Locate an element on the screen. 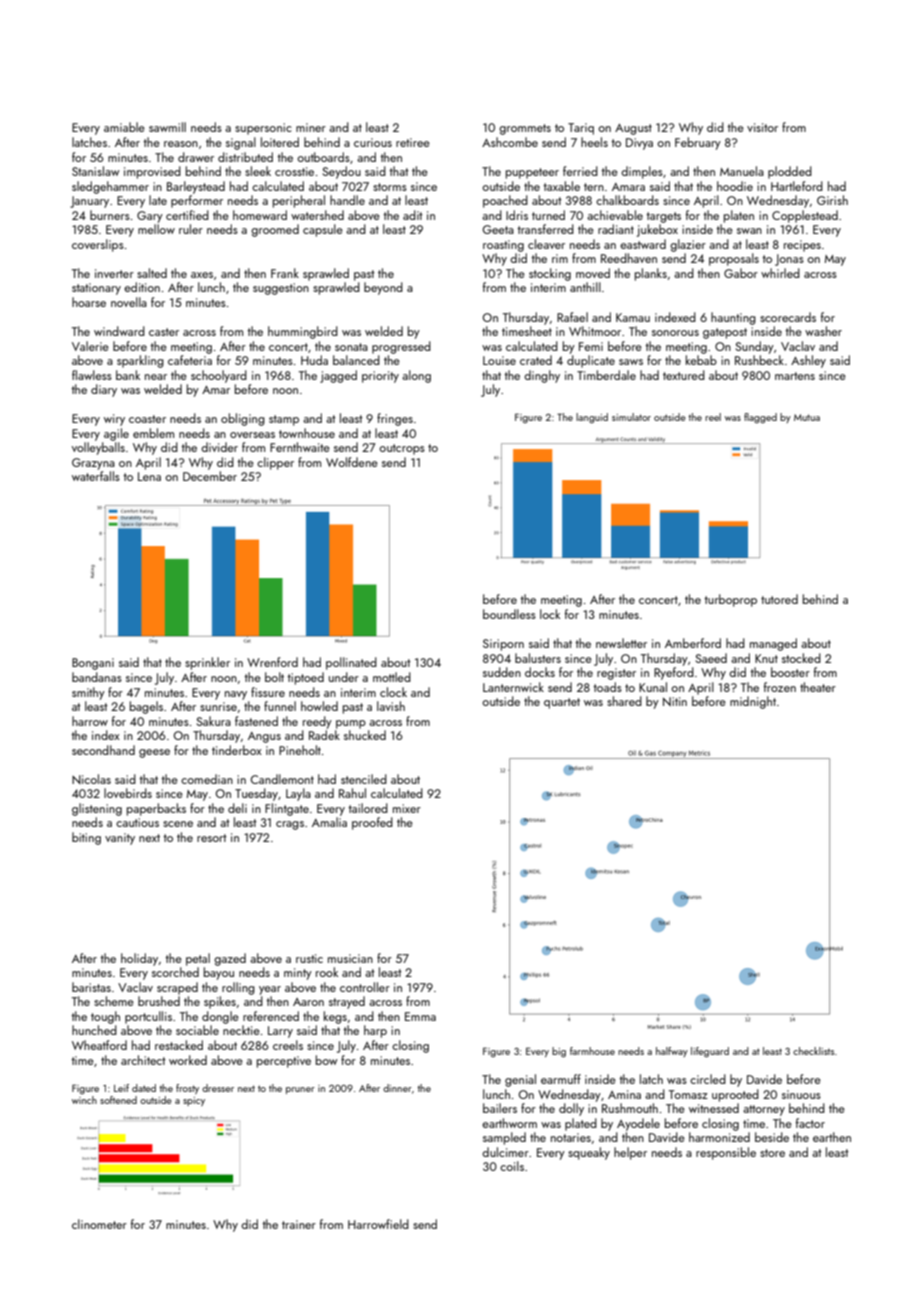 The width and height of the screenshot is (924, 1308). shucked is located at coordinates (365, 735).
